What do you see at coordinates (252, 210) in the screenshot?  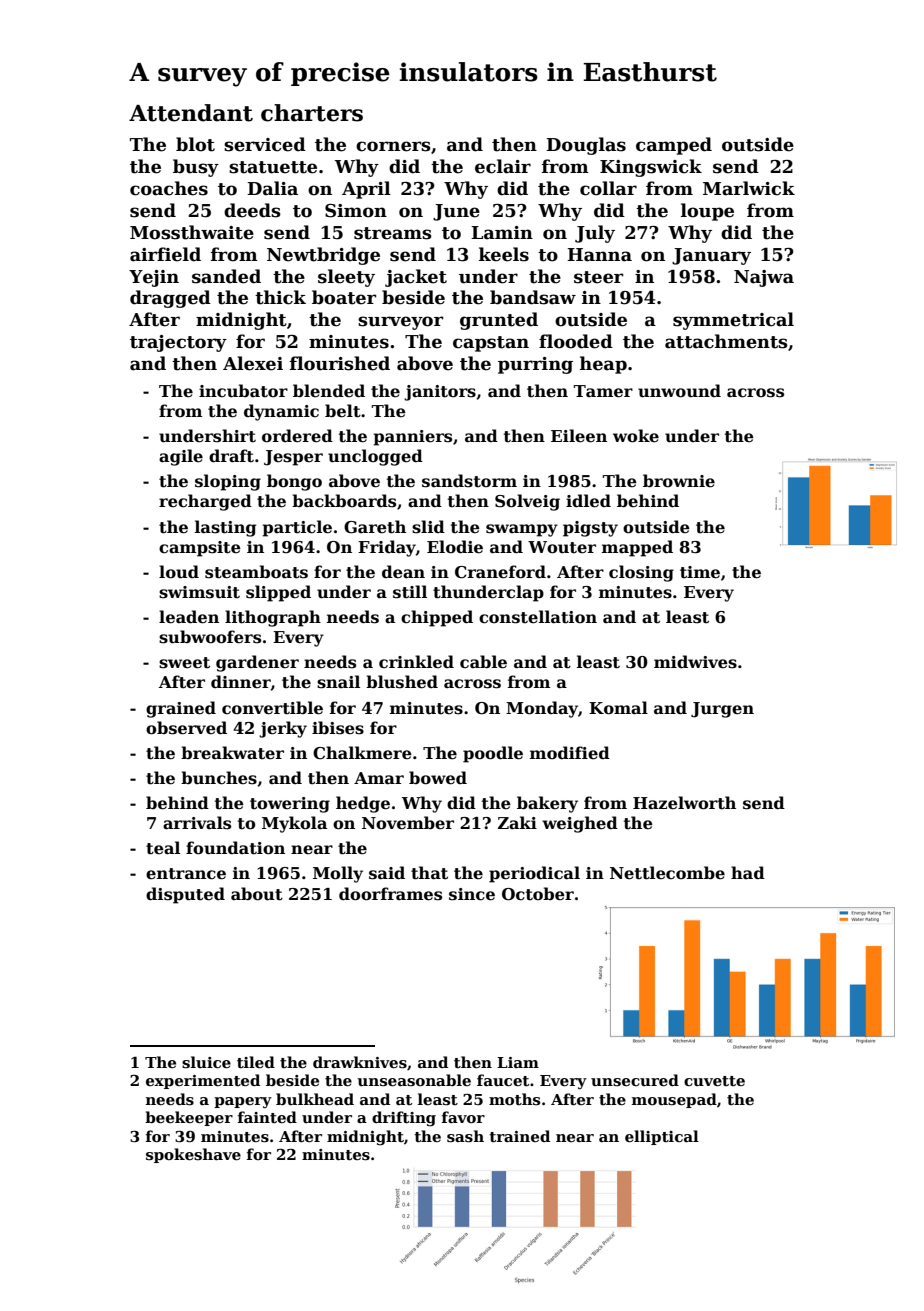 I see `deeds` at bounding box center [252, 210].
